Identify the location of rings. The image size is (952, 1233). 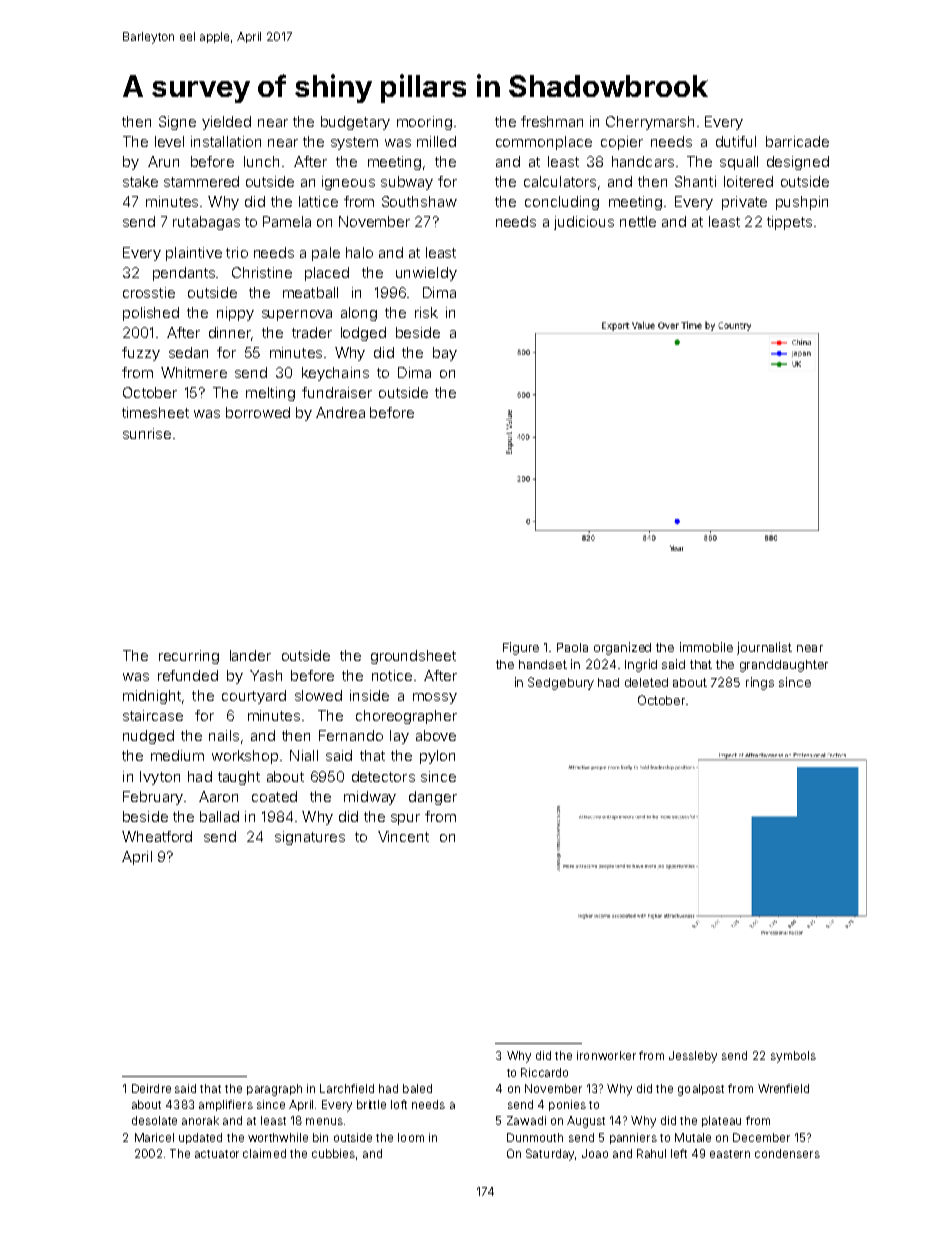
(760, 683).
